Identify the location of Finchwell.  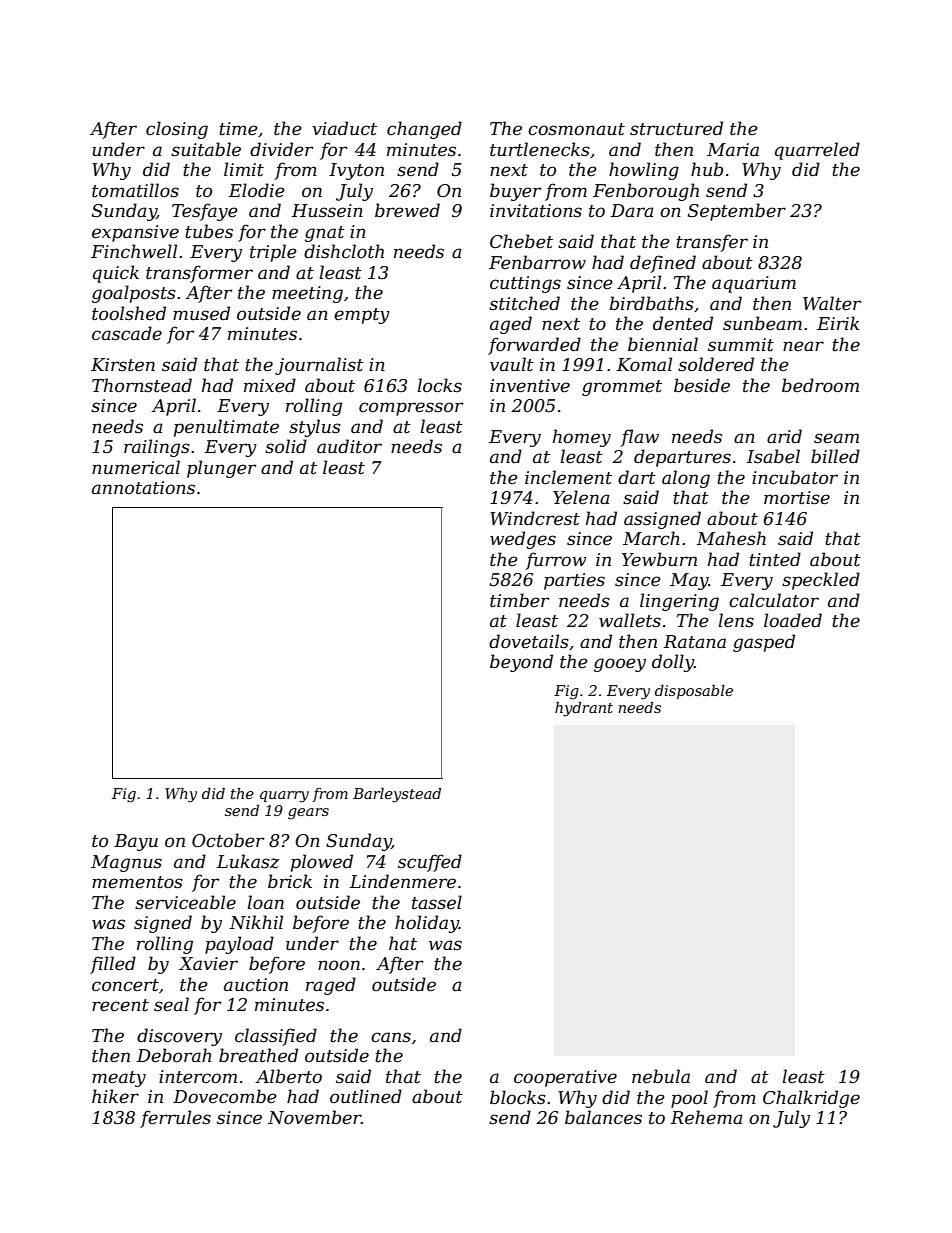
(134, 251).
